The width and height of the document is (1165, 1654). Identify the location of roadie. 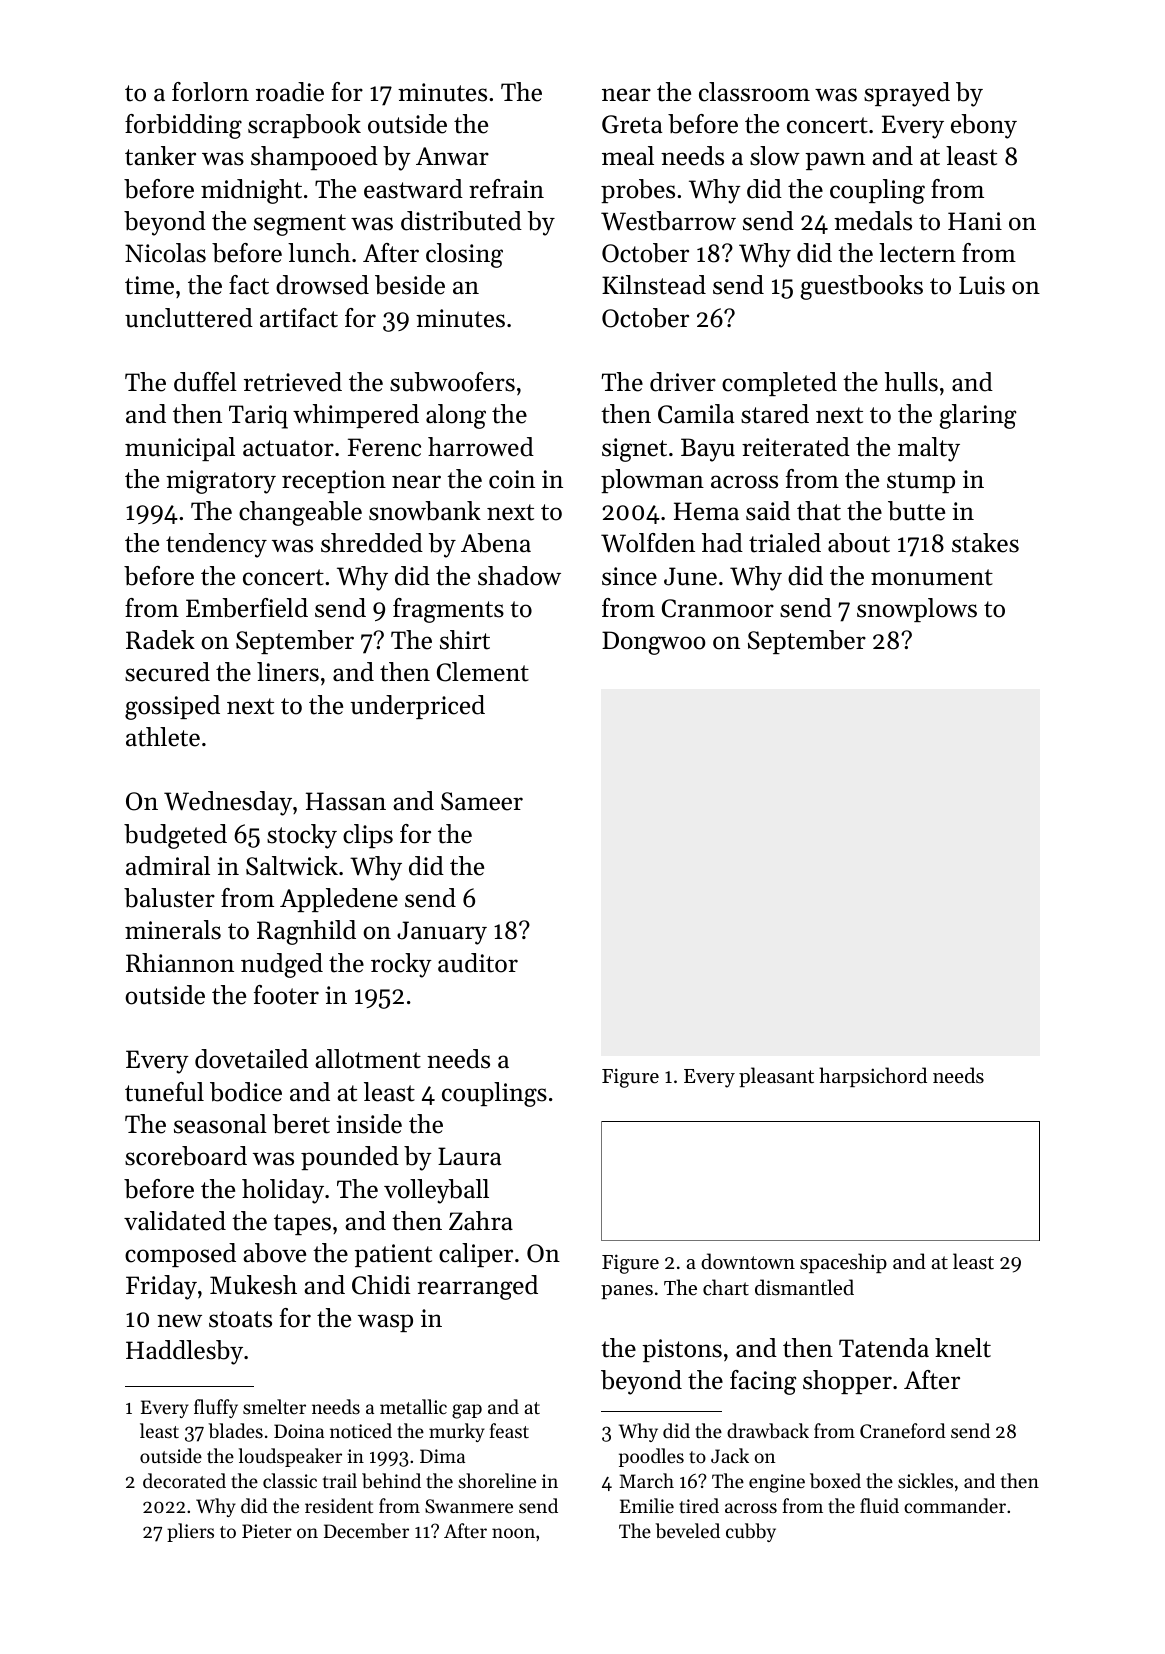
(290, 92).
